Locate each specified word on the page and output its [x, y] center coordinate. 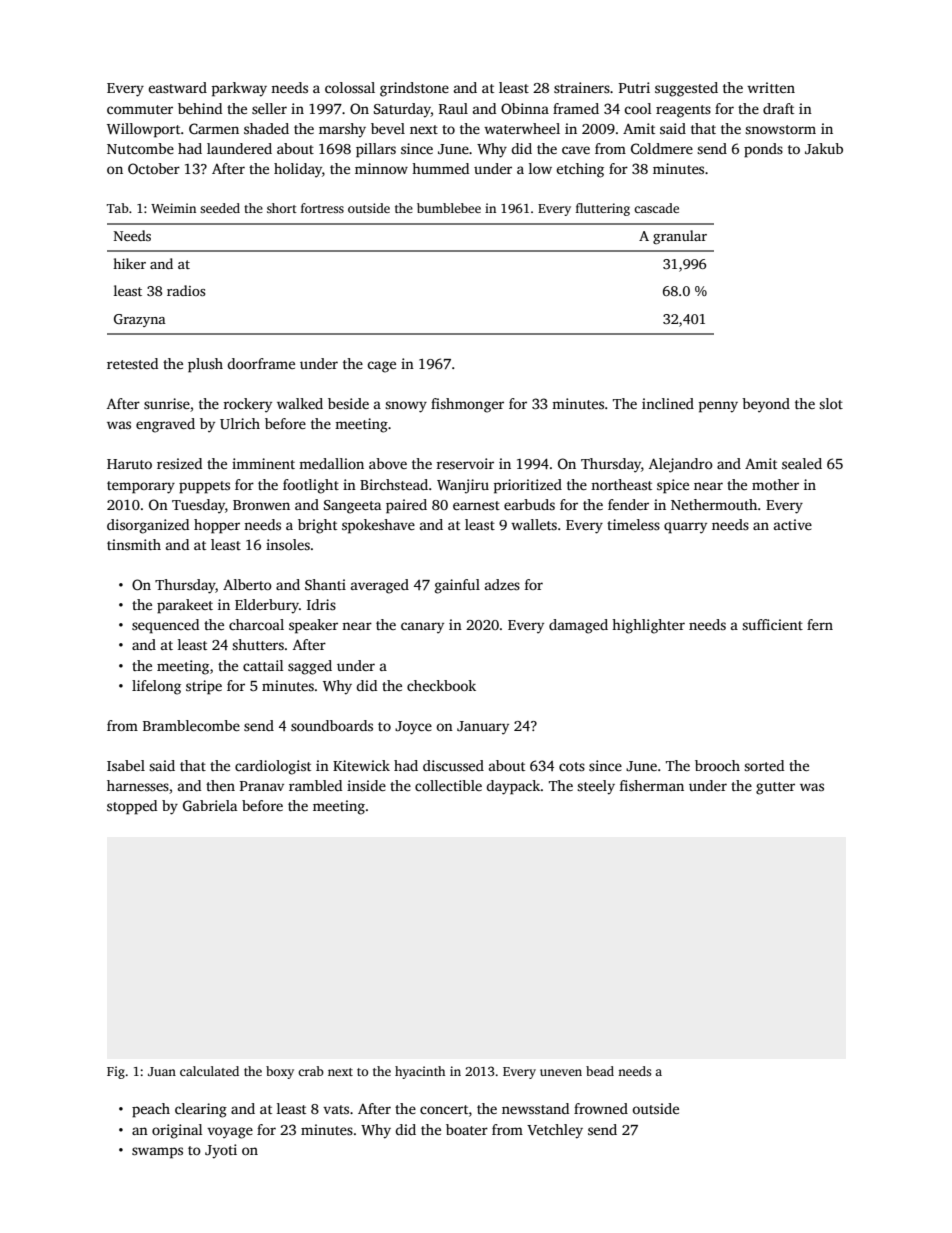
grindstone [414, 89]
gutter [775, 788]
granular [680, 237]
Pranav [262, 786]
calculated [209, 1071]
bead [600, 1071]
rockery [248, 405]
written [771, 87]
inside [366, 785]
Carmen [214, 128]
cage [381, 367]
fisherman [652, 785]
